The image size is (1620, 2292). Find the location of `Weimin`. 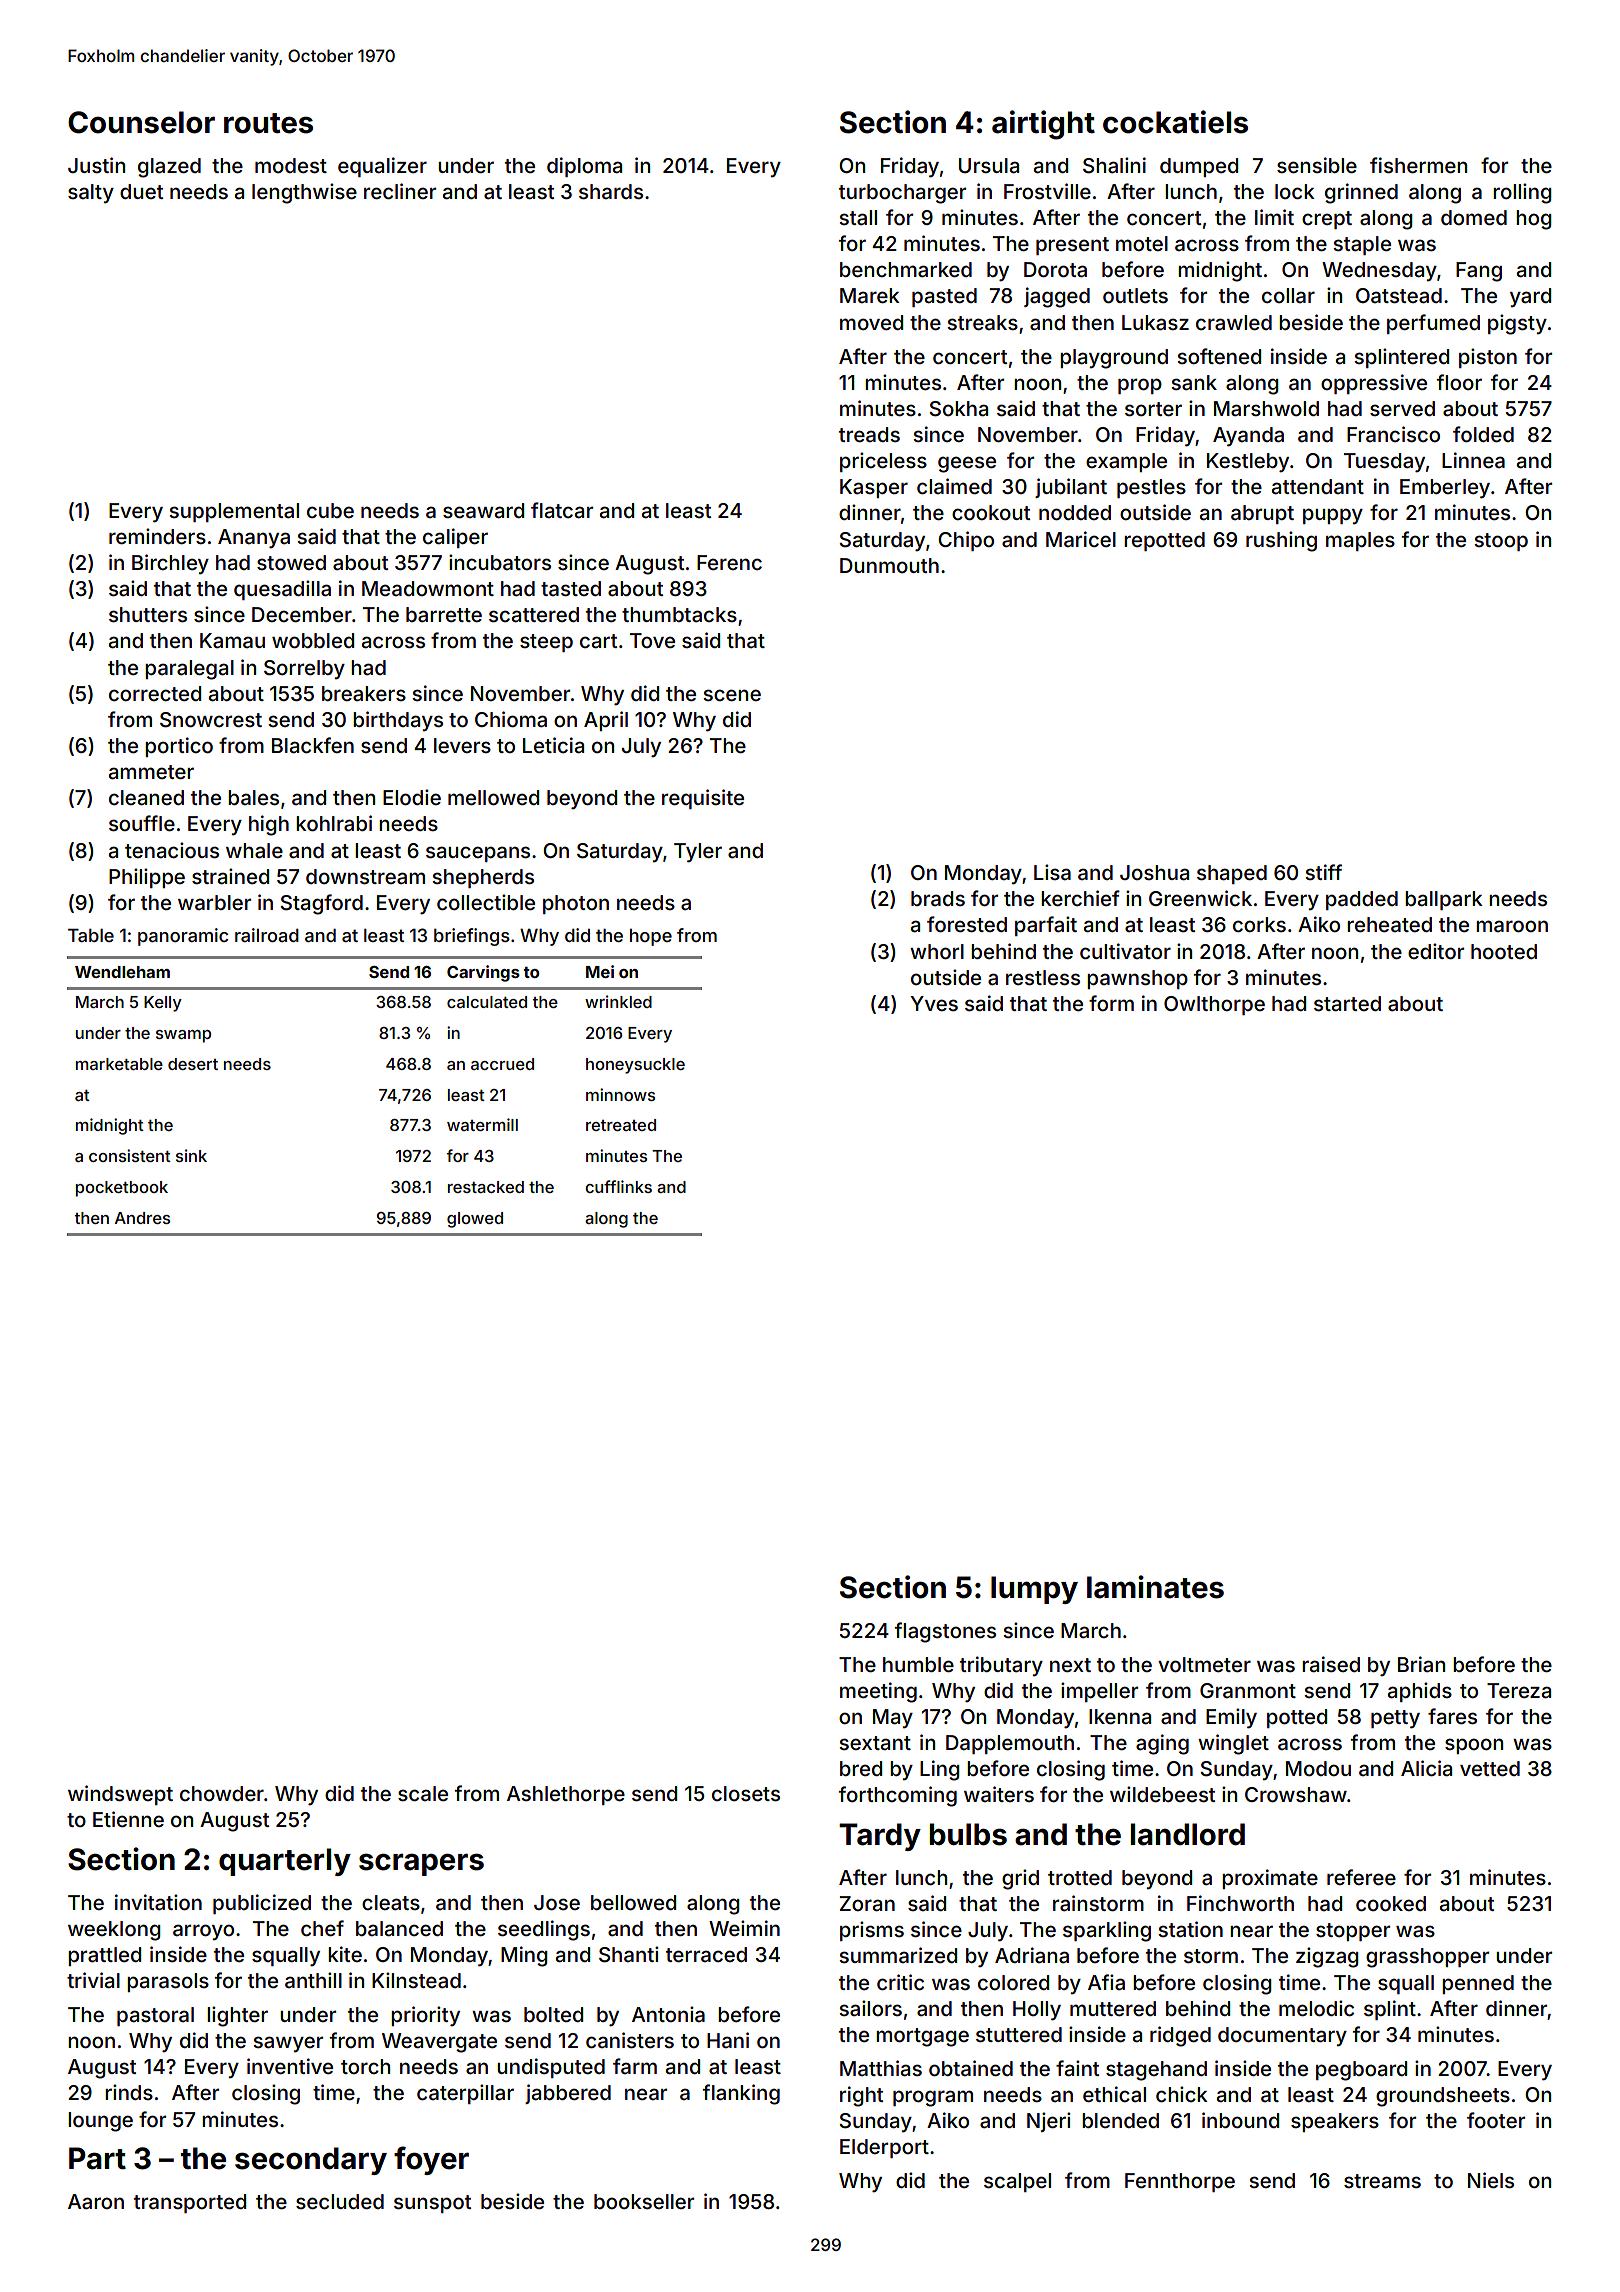

Weimin is located at coordinates (744, 1928).
